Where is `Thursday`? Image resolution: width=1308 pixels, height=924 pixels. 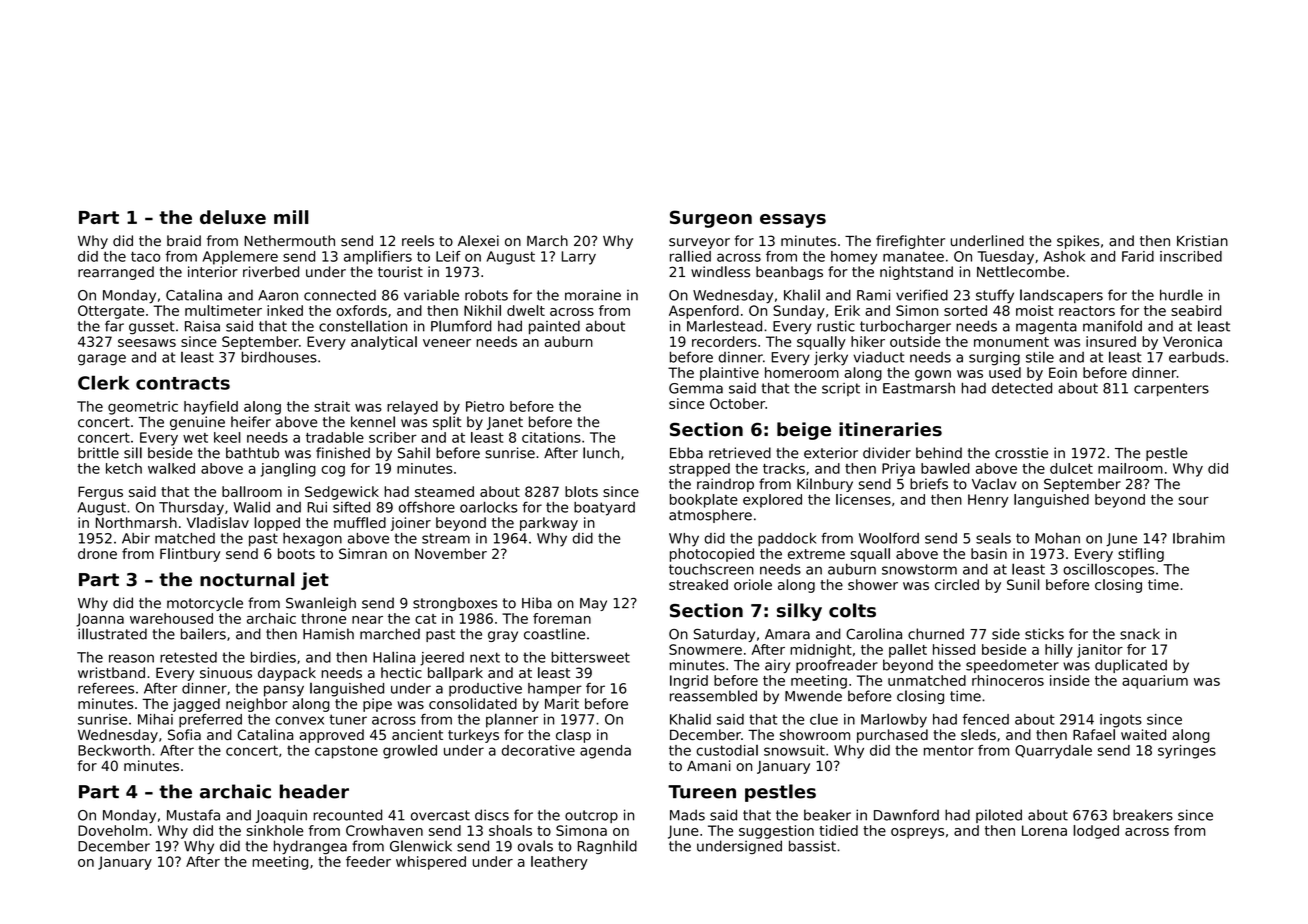 Thursday is located at coordinates (191, 509).
